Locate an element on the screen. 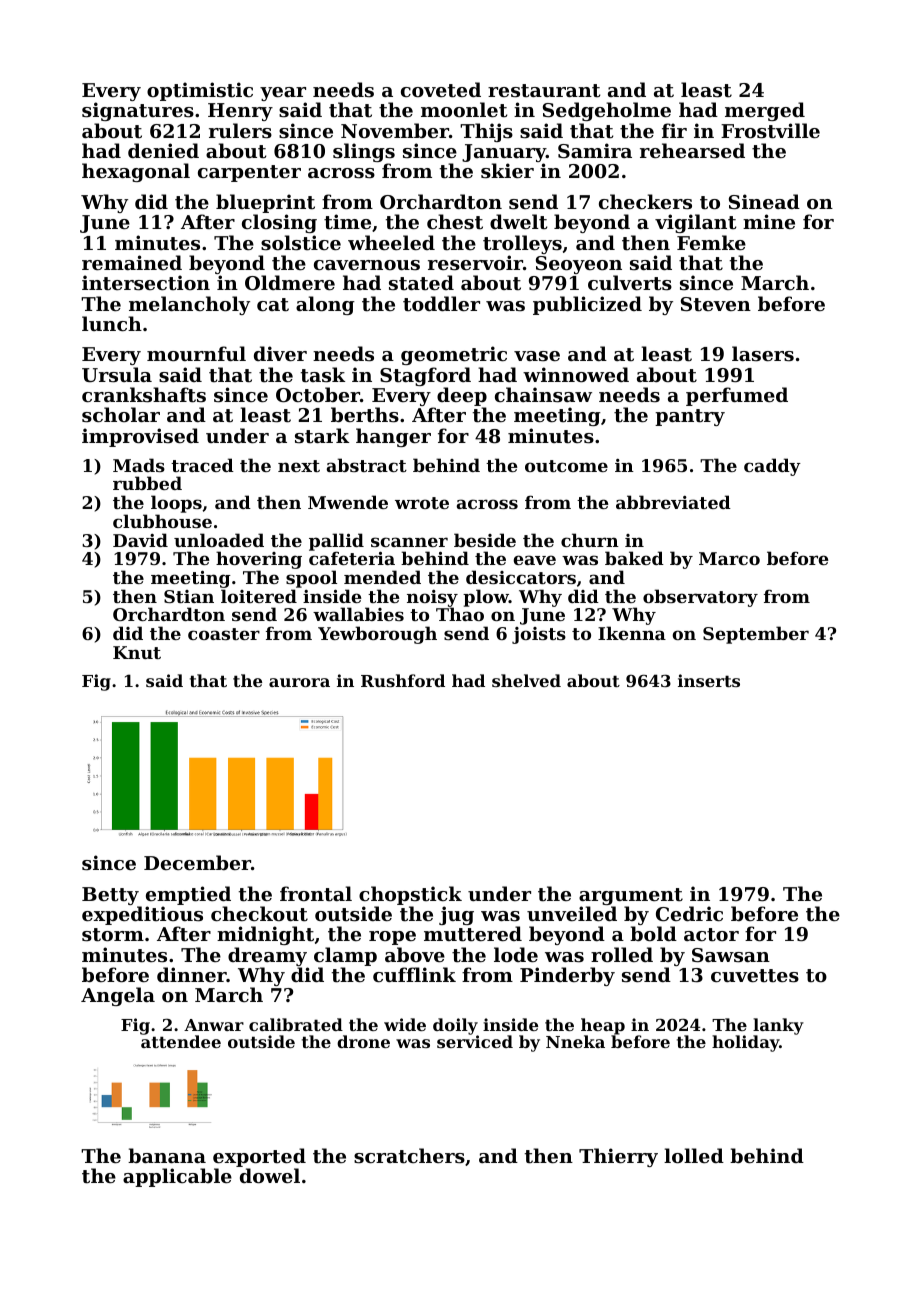  inserts is located at coordinates (709, 680).
